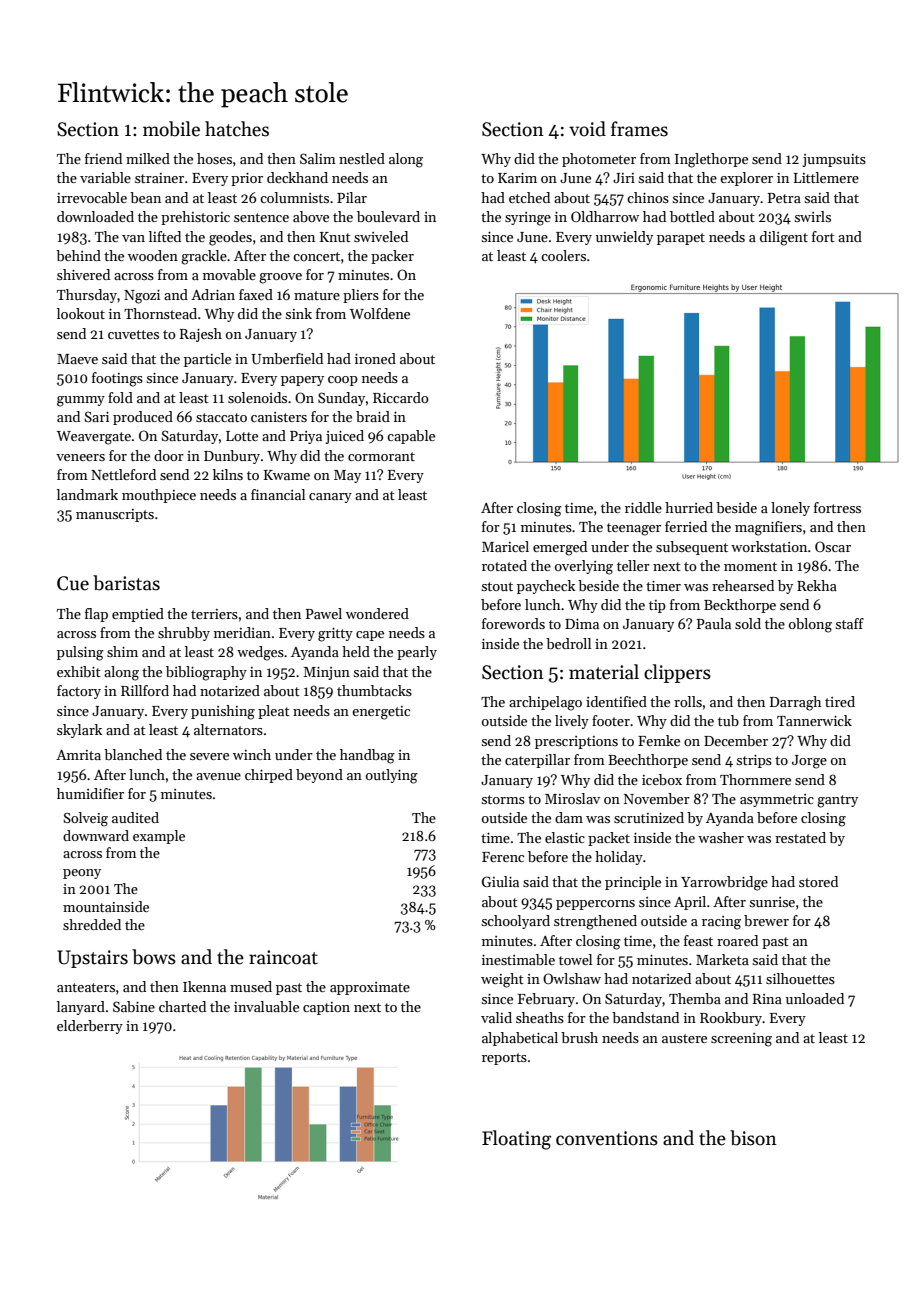  Describe the element at coordinates (711, 160) in the image. I see `Inglethorpe` at that location.
